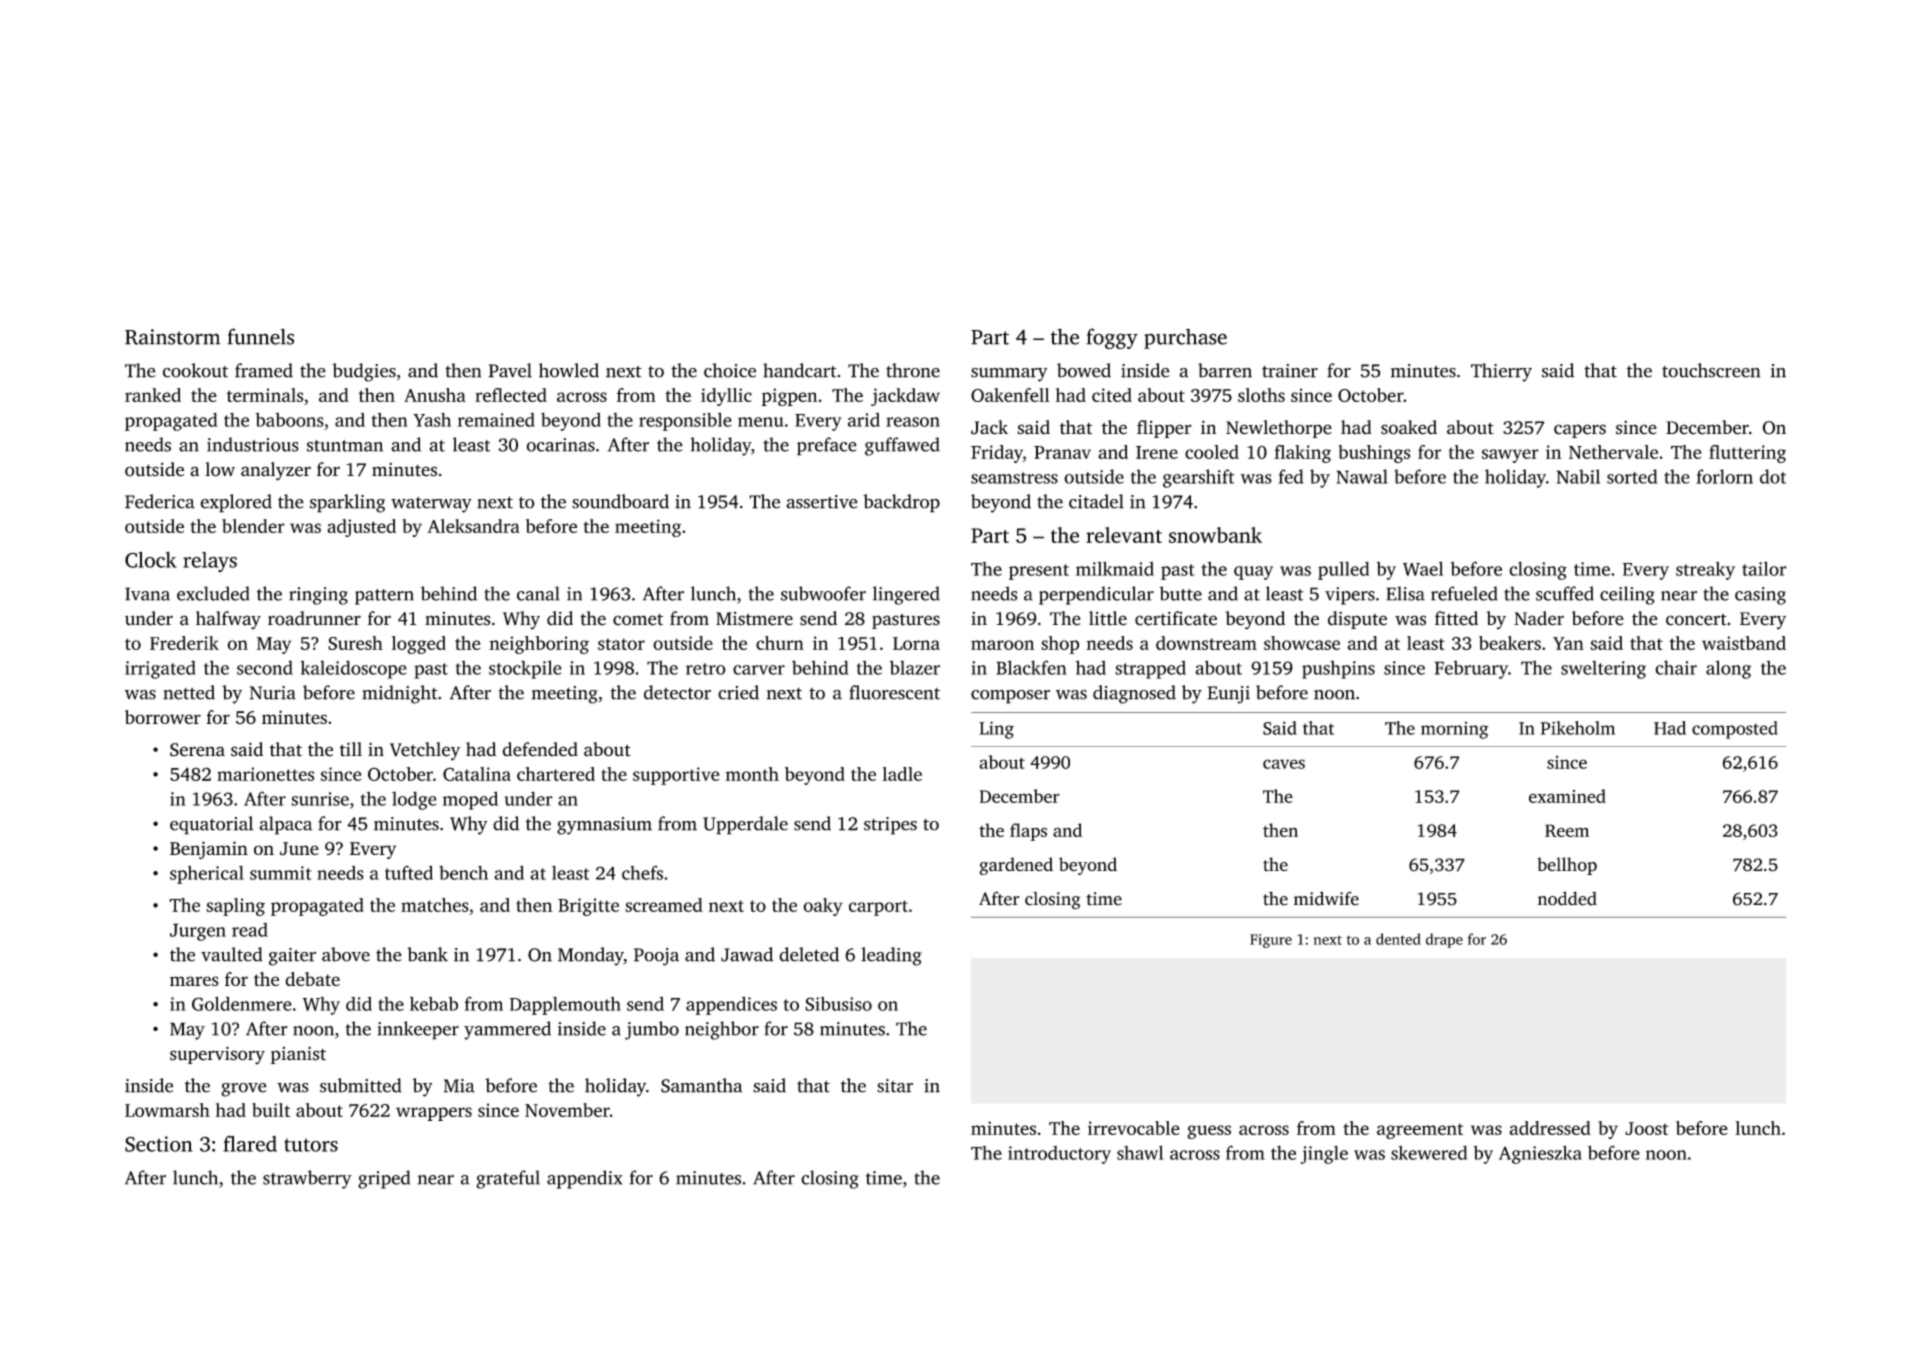  Describe the element at coordinates (913, 370) in the screenshot. I see `throne` at that location.
